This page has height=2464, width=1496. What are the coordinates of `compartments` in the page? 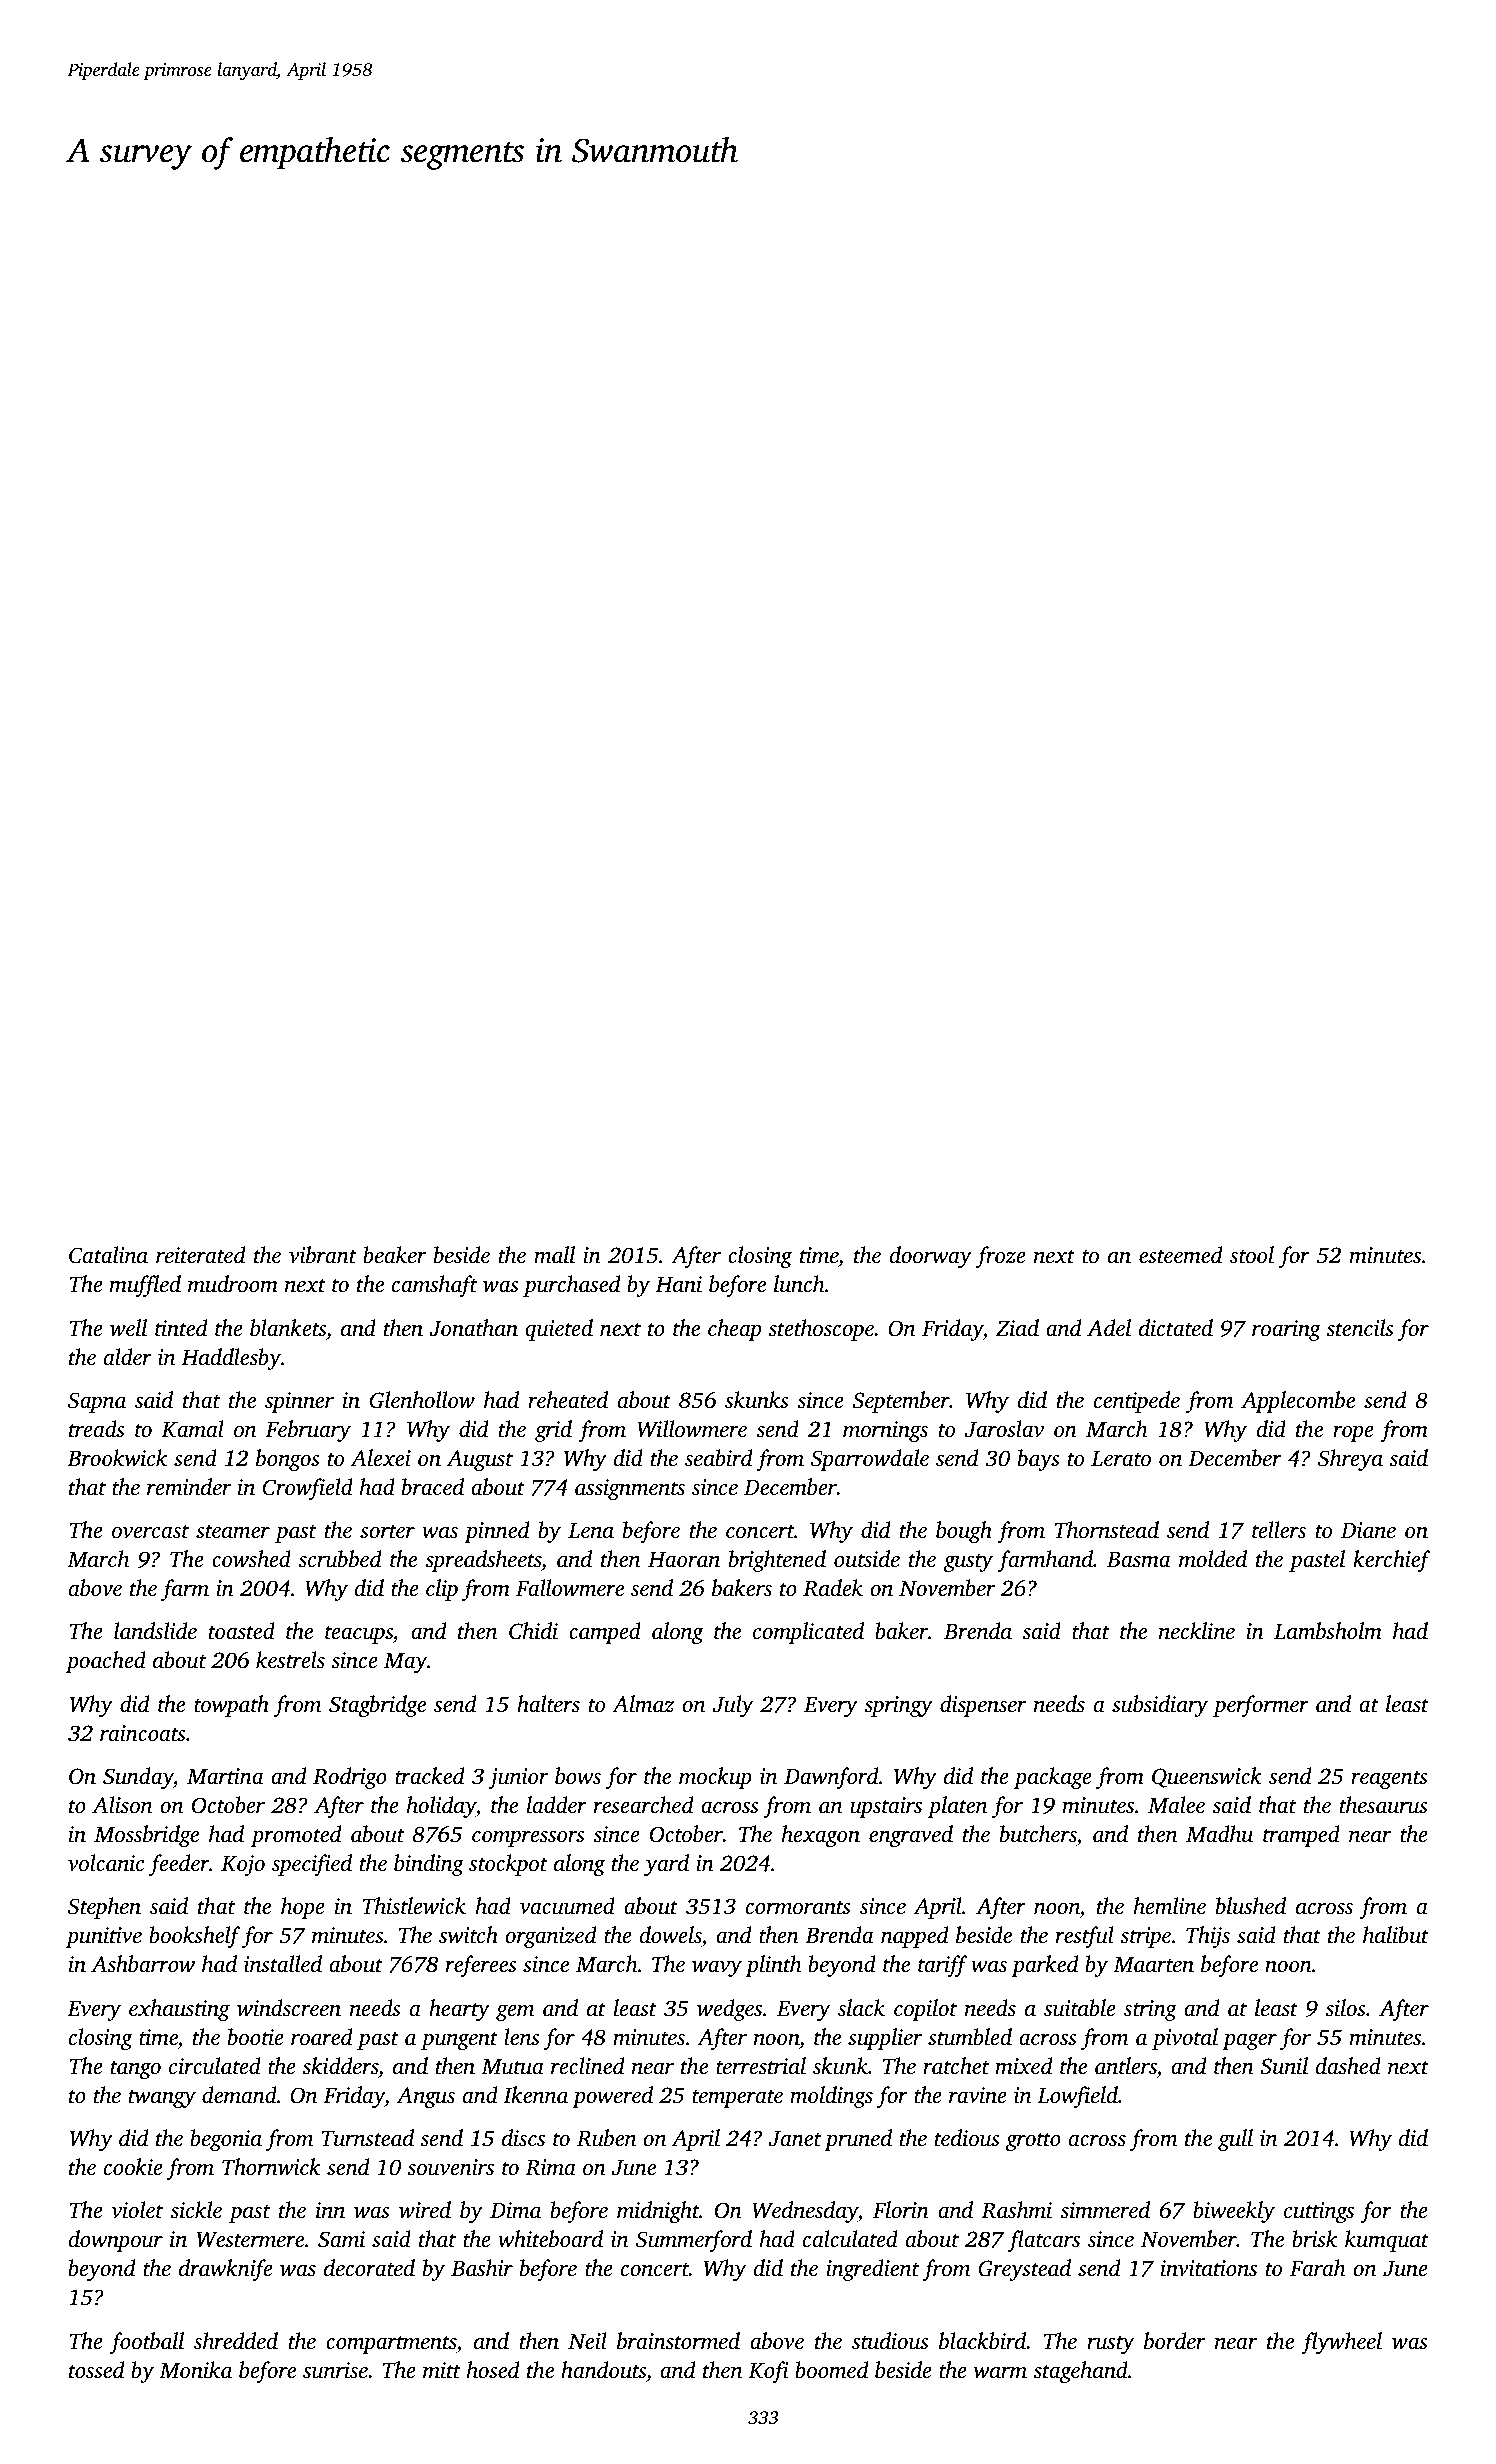 It's located at (391, 2345).
